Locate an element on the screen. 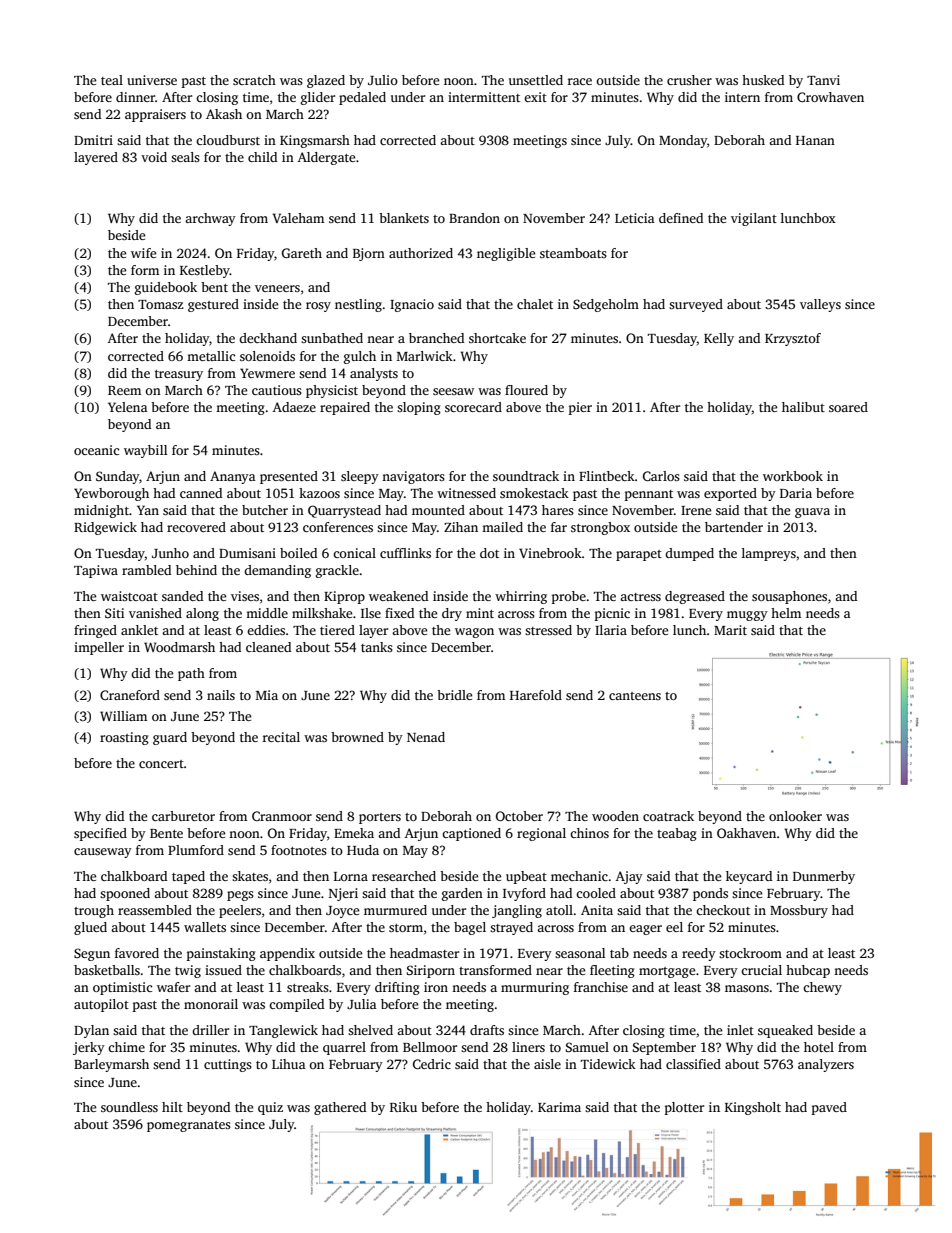 Image resolution: width=952 pixels, height=1233 pixels. pomegranates is located at coordinates (189, 1126).
